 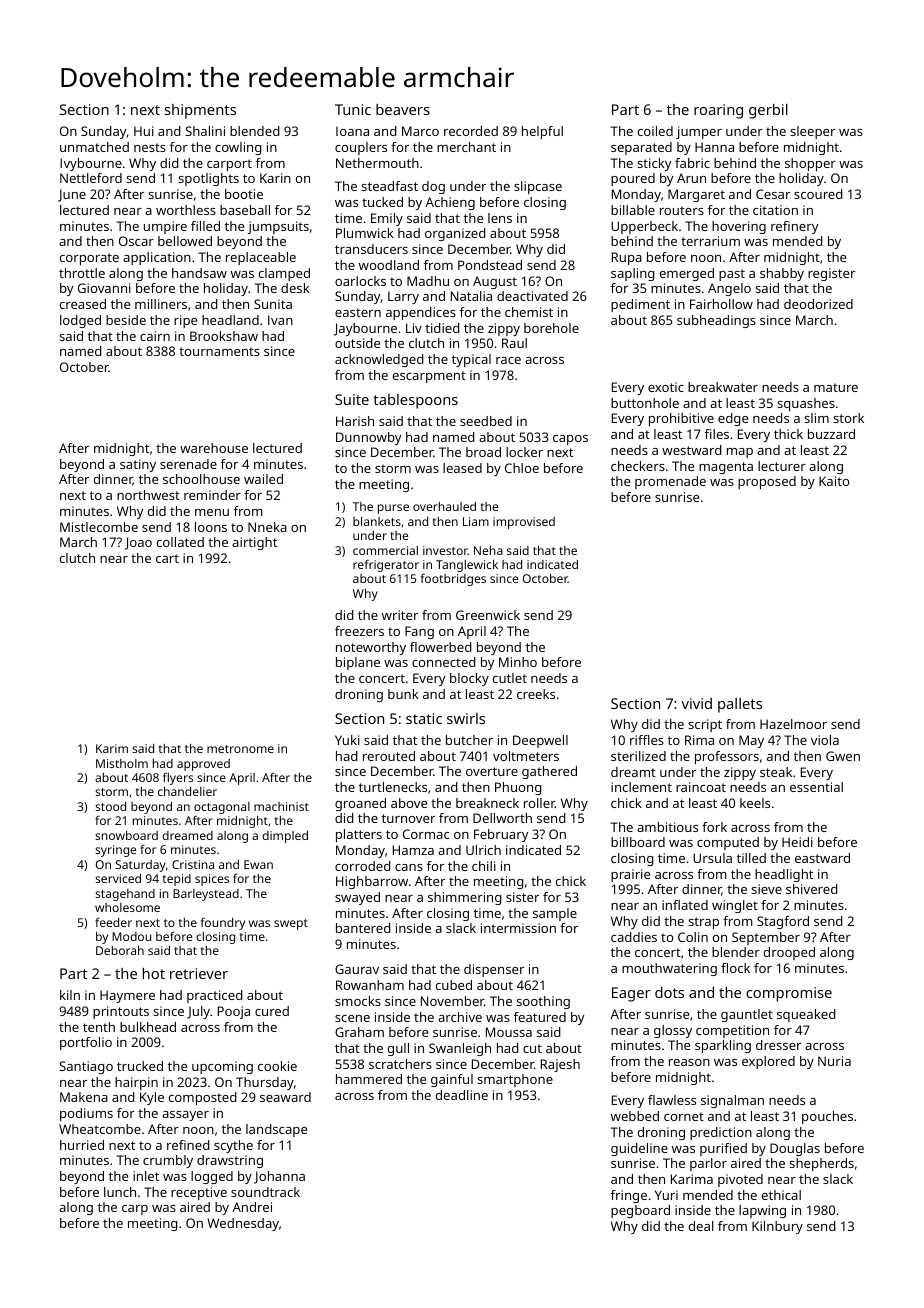 I want to click on July, so click(x=198, y=1012).
